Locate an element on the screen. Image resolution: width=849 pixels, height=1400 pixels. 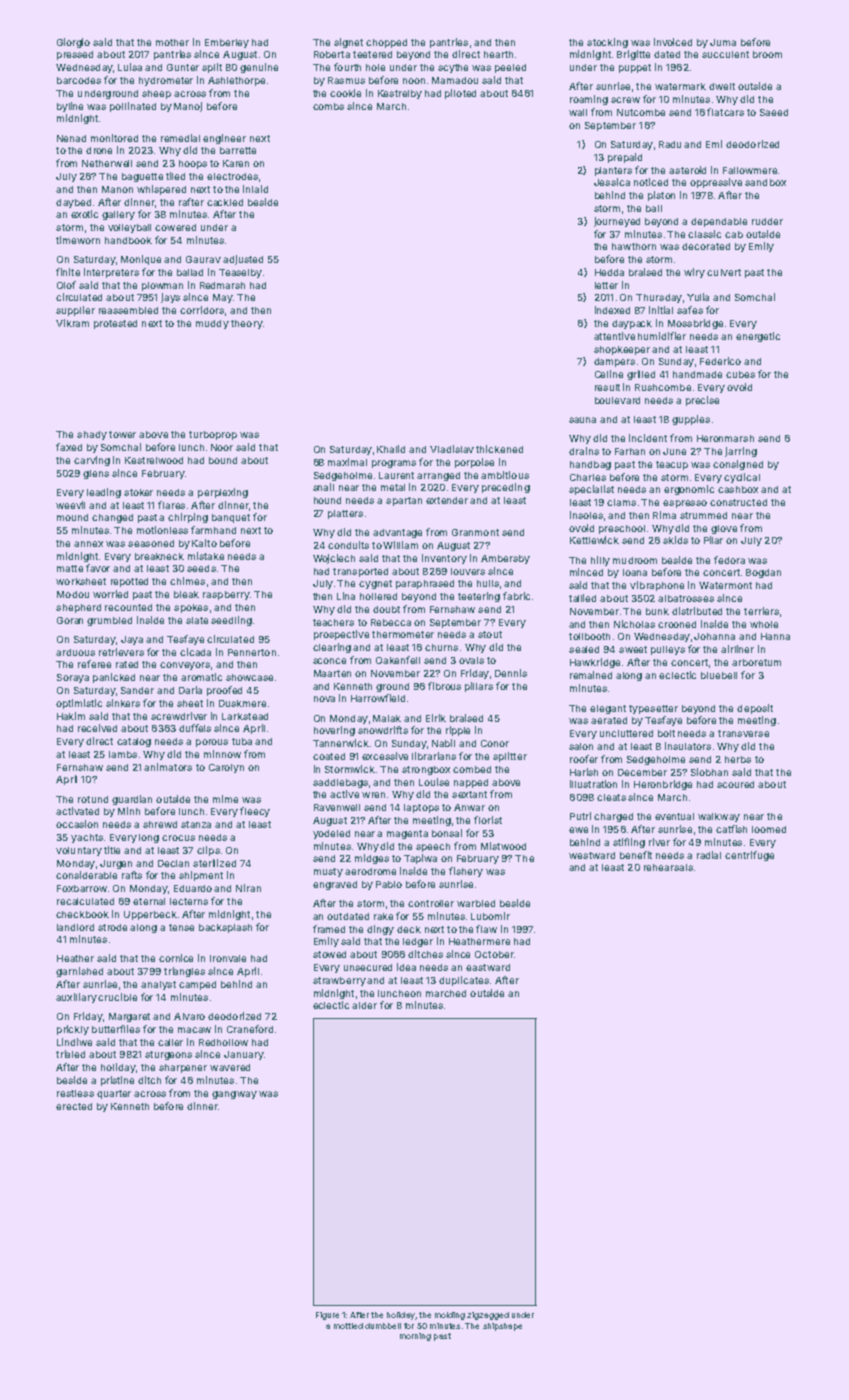
alder is located at coordinates (364, 1005).
